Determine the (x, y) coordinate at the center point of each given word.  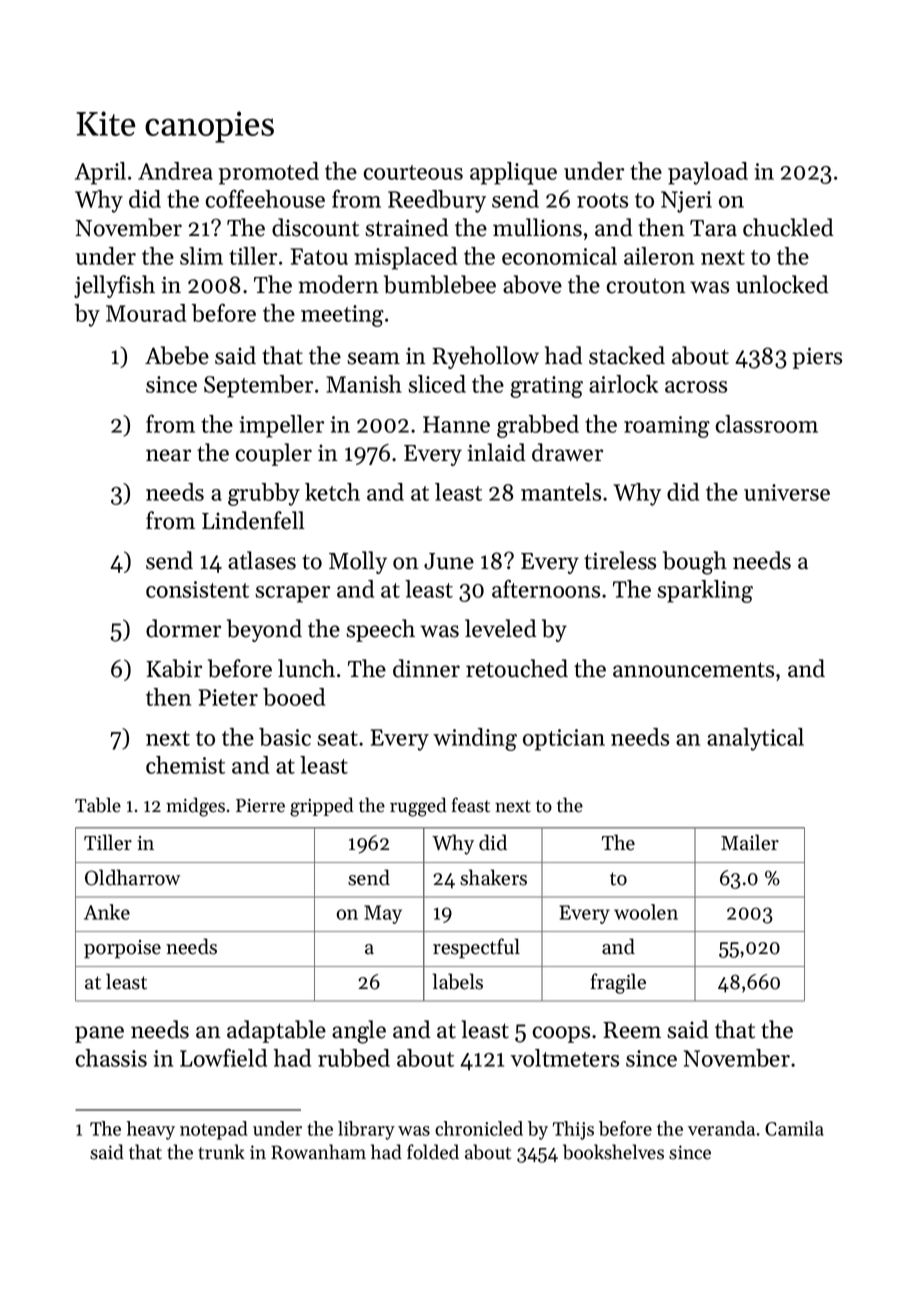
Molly (358, 562)
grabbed (538, 426)
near (168, 455)
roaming (667, 427)
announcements (693, 670)
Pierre (260, 806)
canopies (209, 127)
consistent (197, 589)
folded (433, 1152)
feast (470, 805)
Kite (105, 123)
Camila (794, 1128)
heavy (151, 1130)
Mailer (750, 842)
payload (708, 173)
